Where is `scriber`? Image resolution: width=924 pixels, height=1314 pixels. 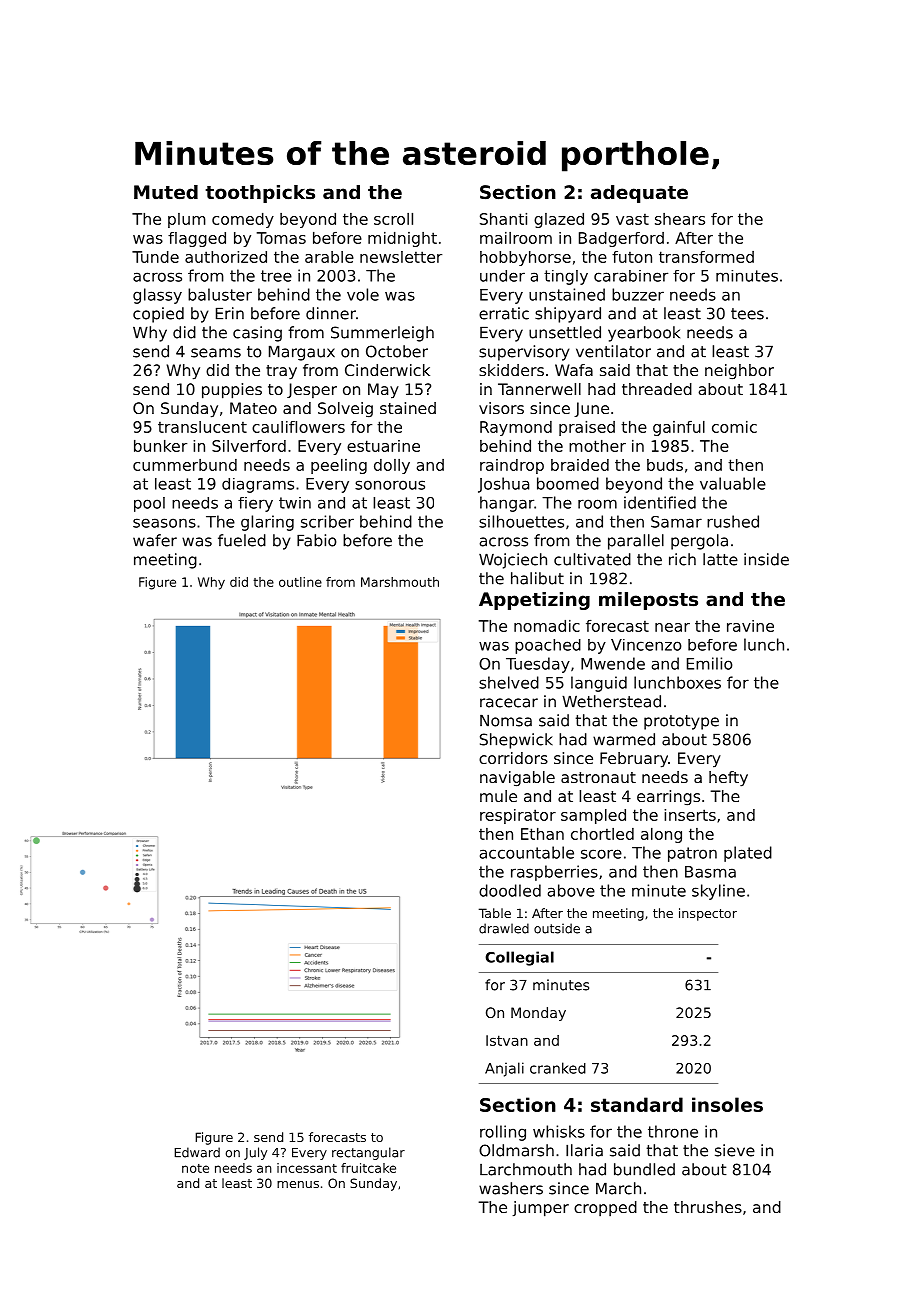 scriber is located at coordinates (327, 521).
